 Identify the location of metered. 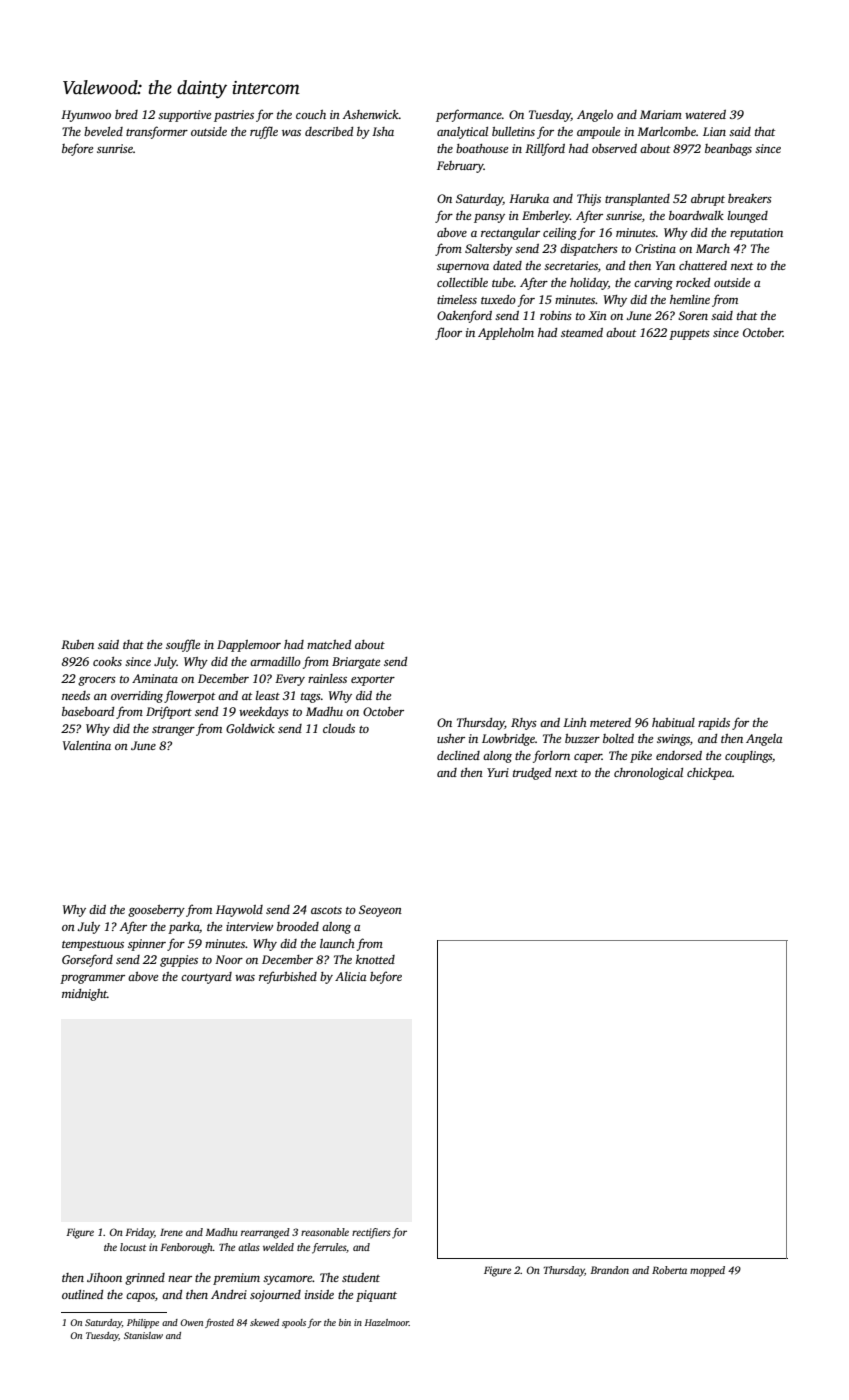
(610, 722).
